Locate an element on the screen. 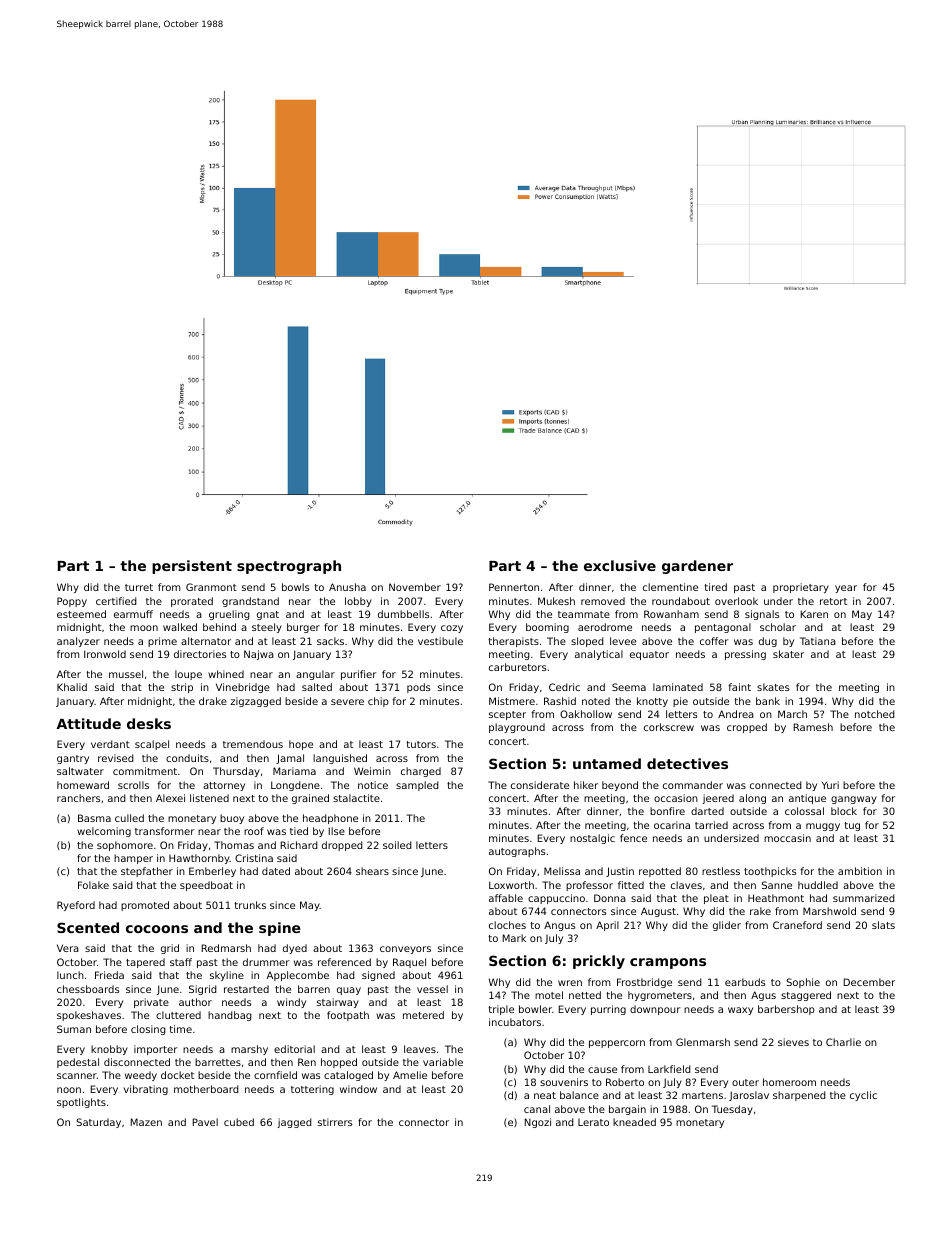 Image resolution: width=952 pixels, height=1233 pixels. spectrograph is located at coordinates (289, 567).
